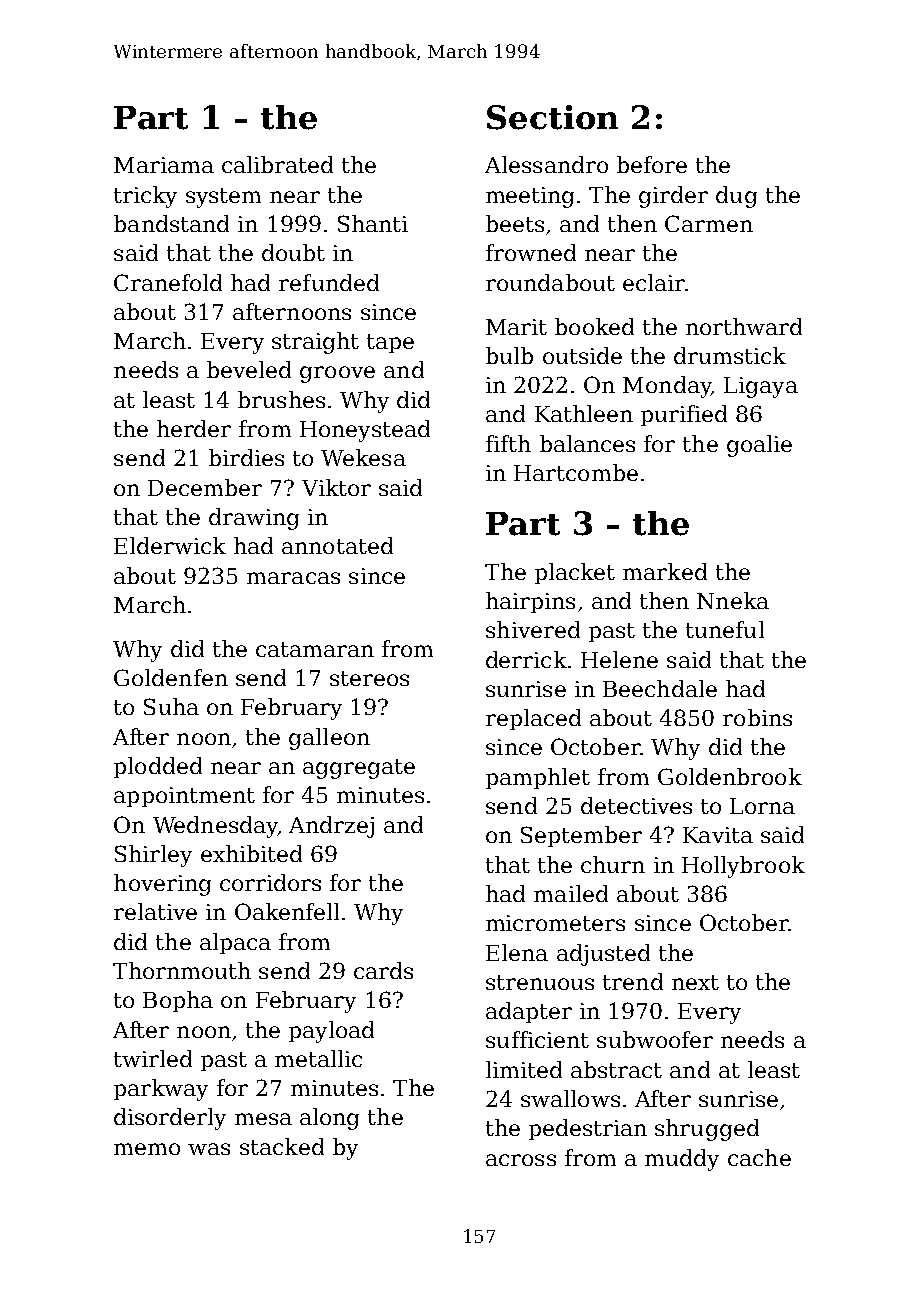 This image has width=924, height=1311. Describe the element at coordinates (293, 252) in the image. I see `doubt` at that location.
